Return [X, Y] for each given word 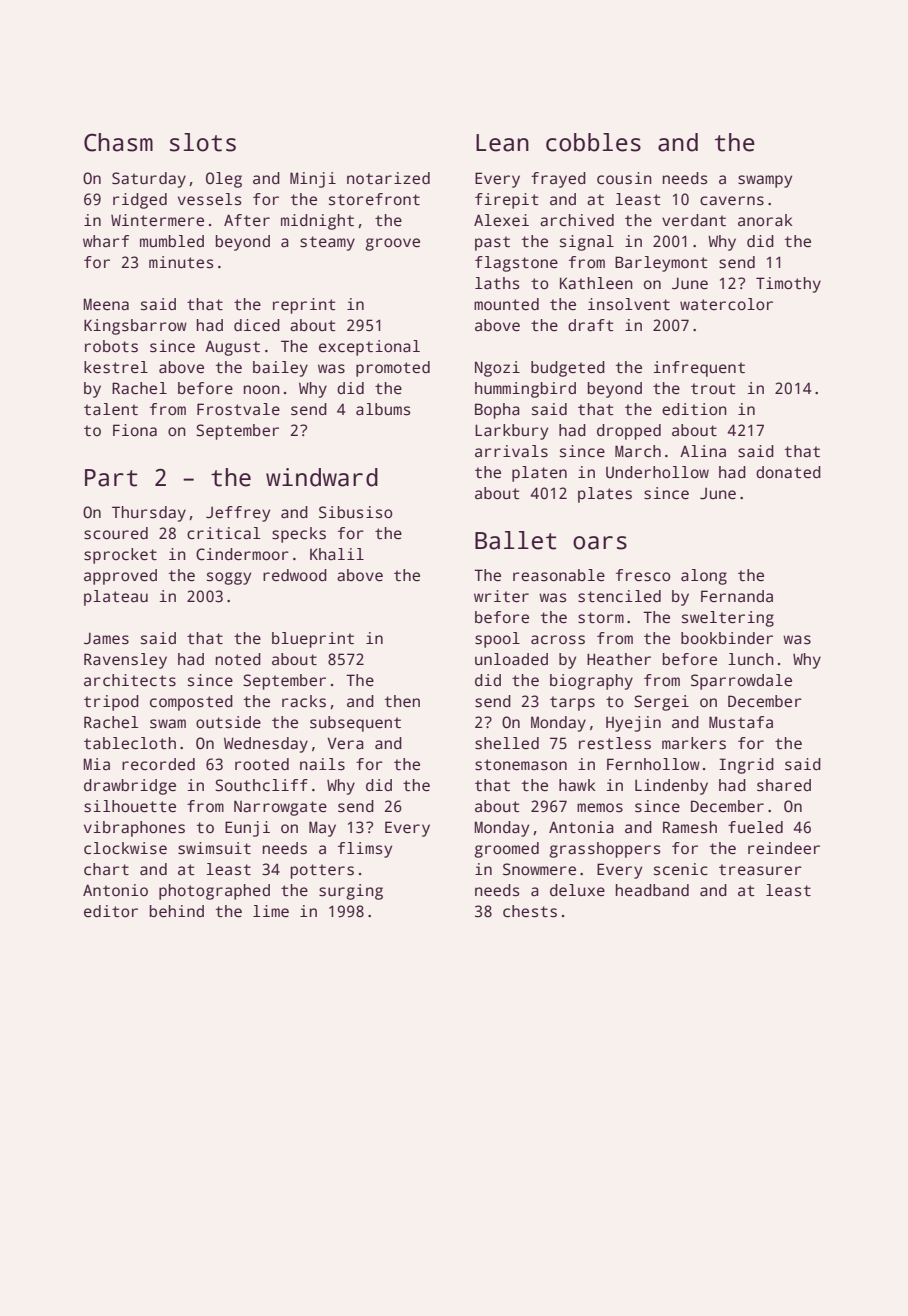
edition [694, 409]
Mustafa [741, 722]
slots [203, 142]
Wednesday [266, 745]
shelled [507, 743]
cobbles [593, 142]
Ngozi [497, 369]
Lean [502, 143]
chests [530, 911]
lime [271, 911]
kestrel [116, 367]
